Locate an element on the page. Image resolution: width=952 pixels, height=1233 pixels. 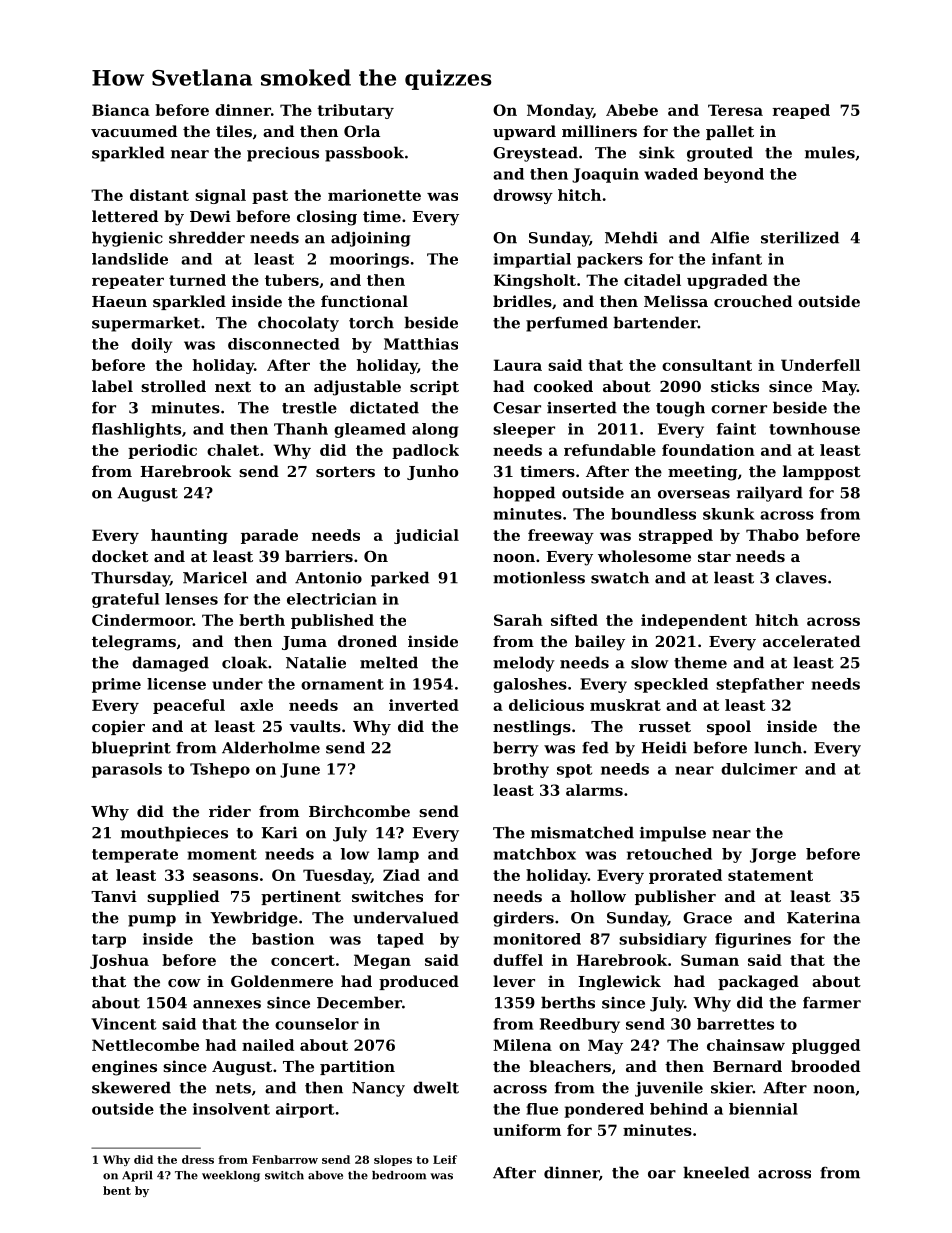
railyard is located at coordinates (770, 494).
